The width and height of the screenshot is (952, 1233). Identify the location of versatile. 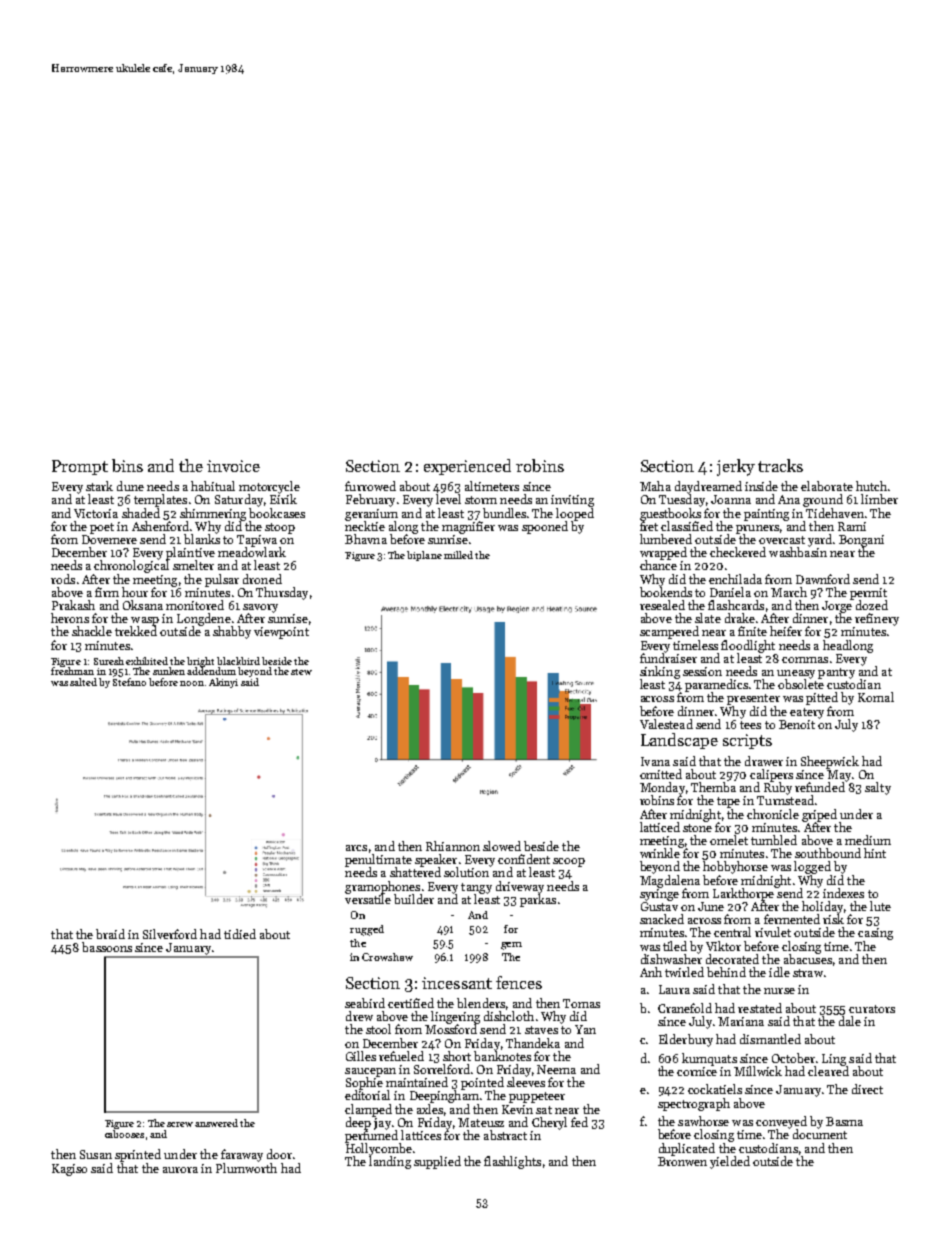
(368, 899).
